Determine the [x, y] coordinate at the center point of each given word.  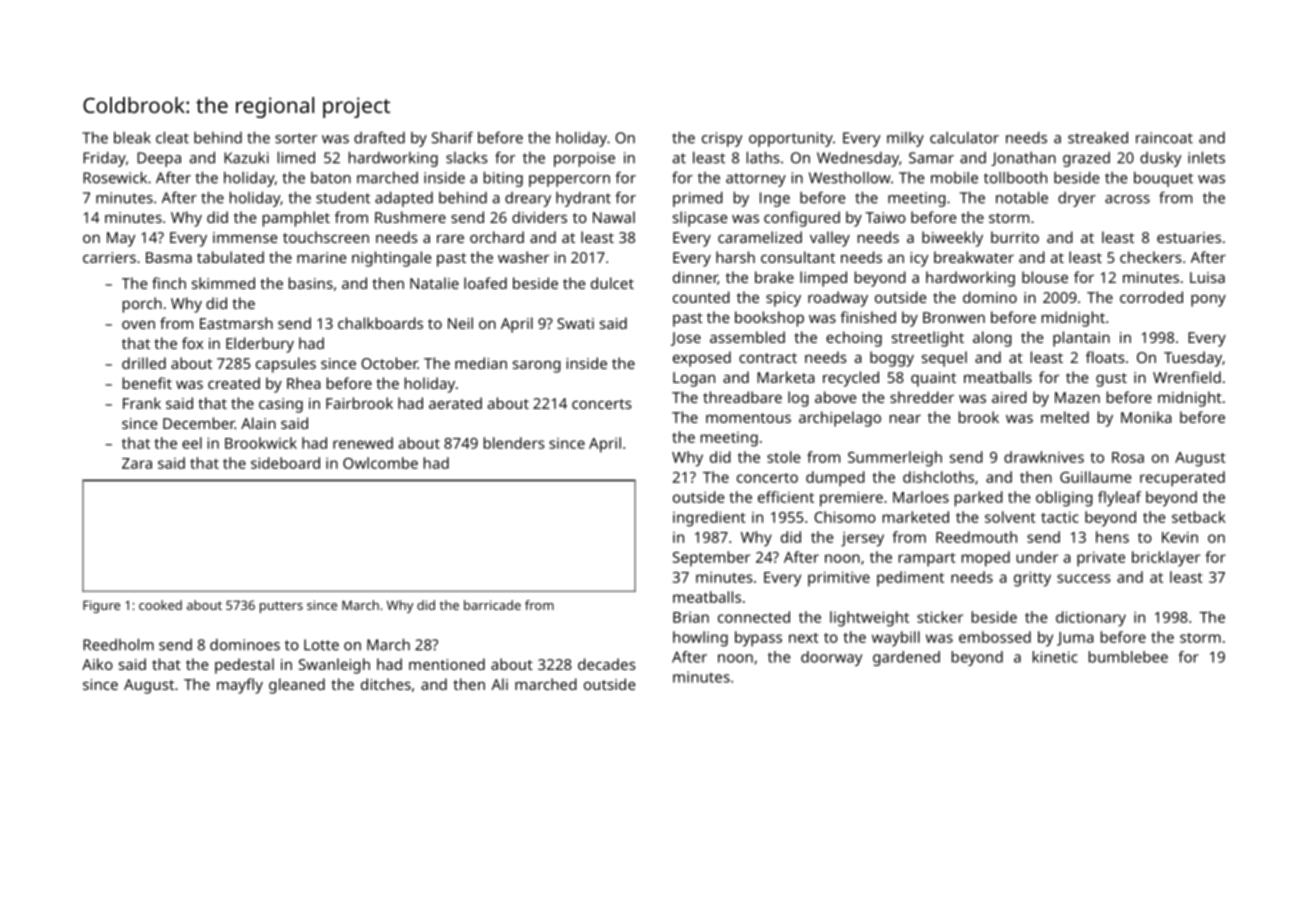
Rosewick [115, 177]
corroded [1151, 297]
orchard [497, 237]
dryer [1077, 199]
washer [523, 257]
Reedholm [118, 644]
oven [138, 325]
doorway [831, 658]
